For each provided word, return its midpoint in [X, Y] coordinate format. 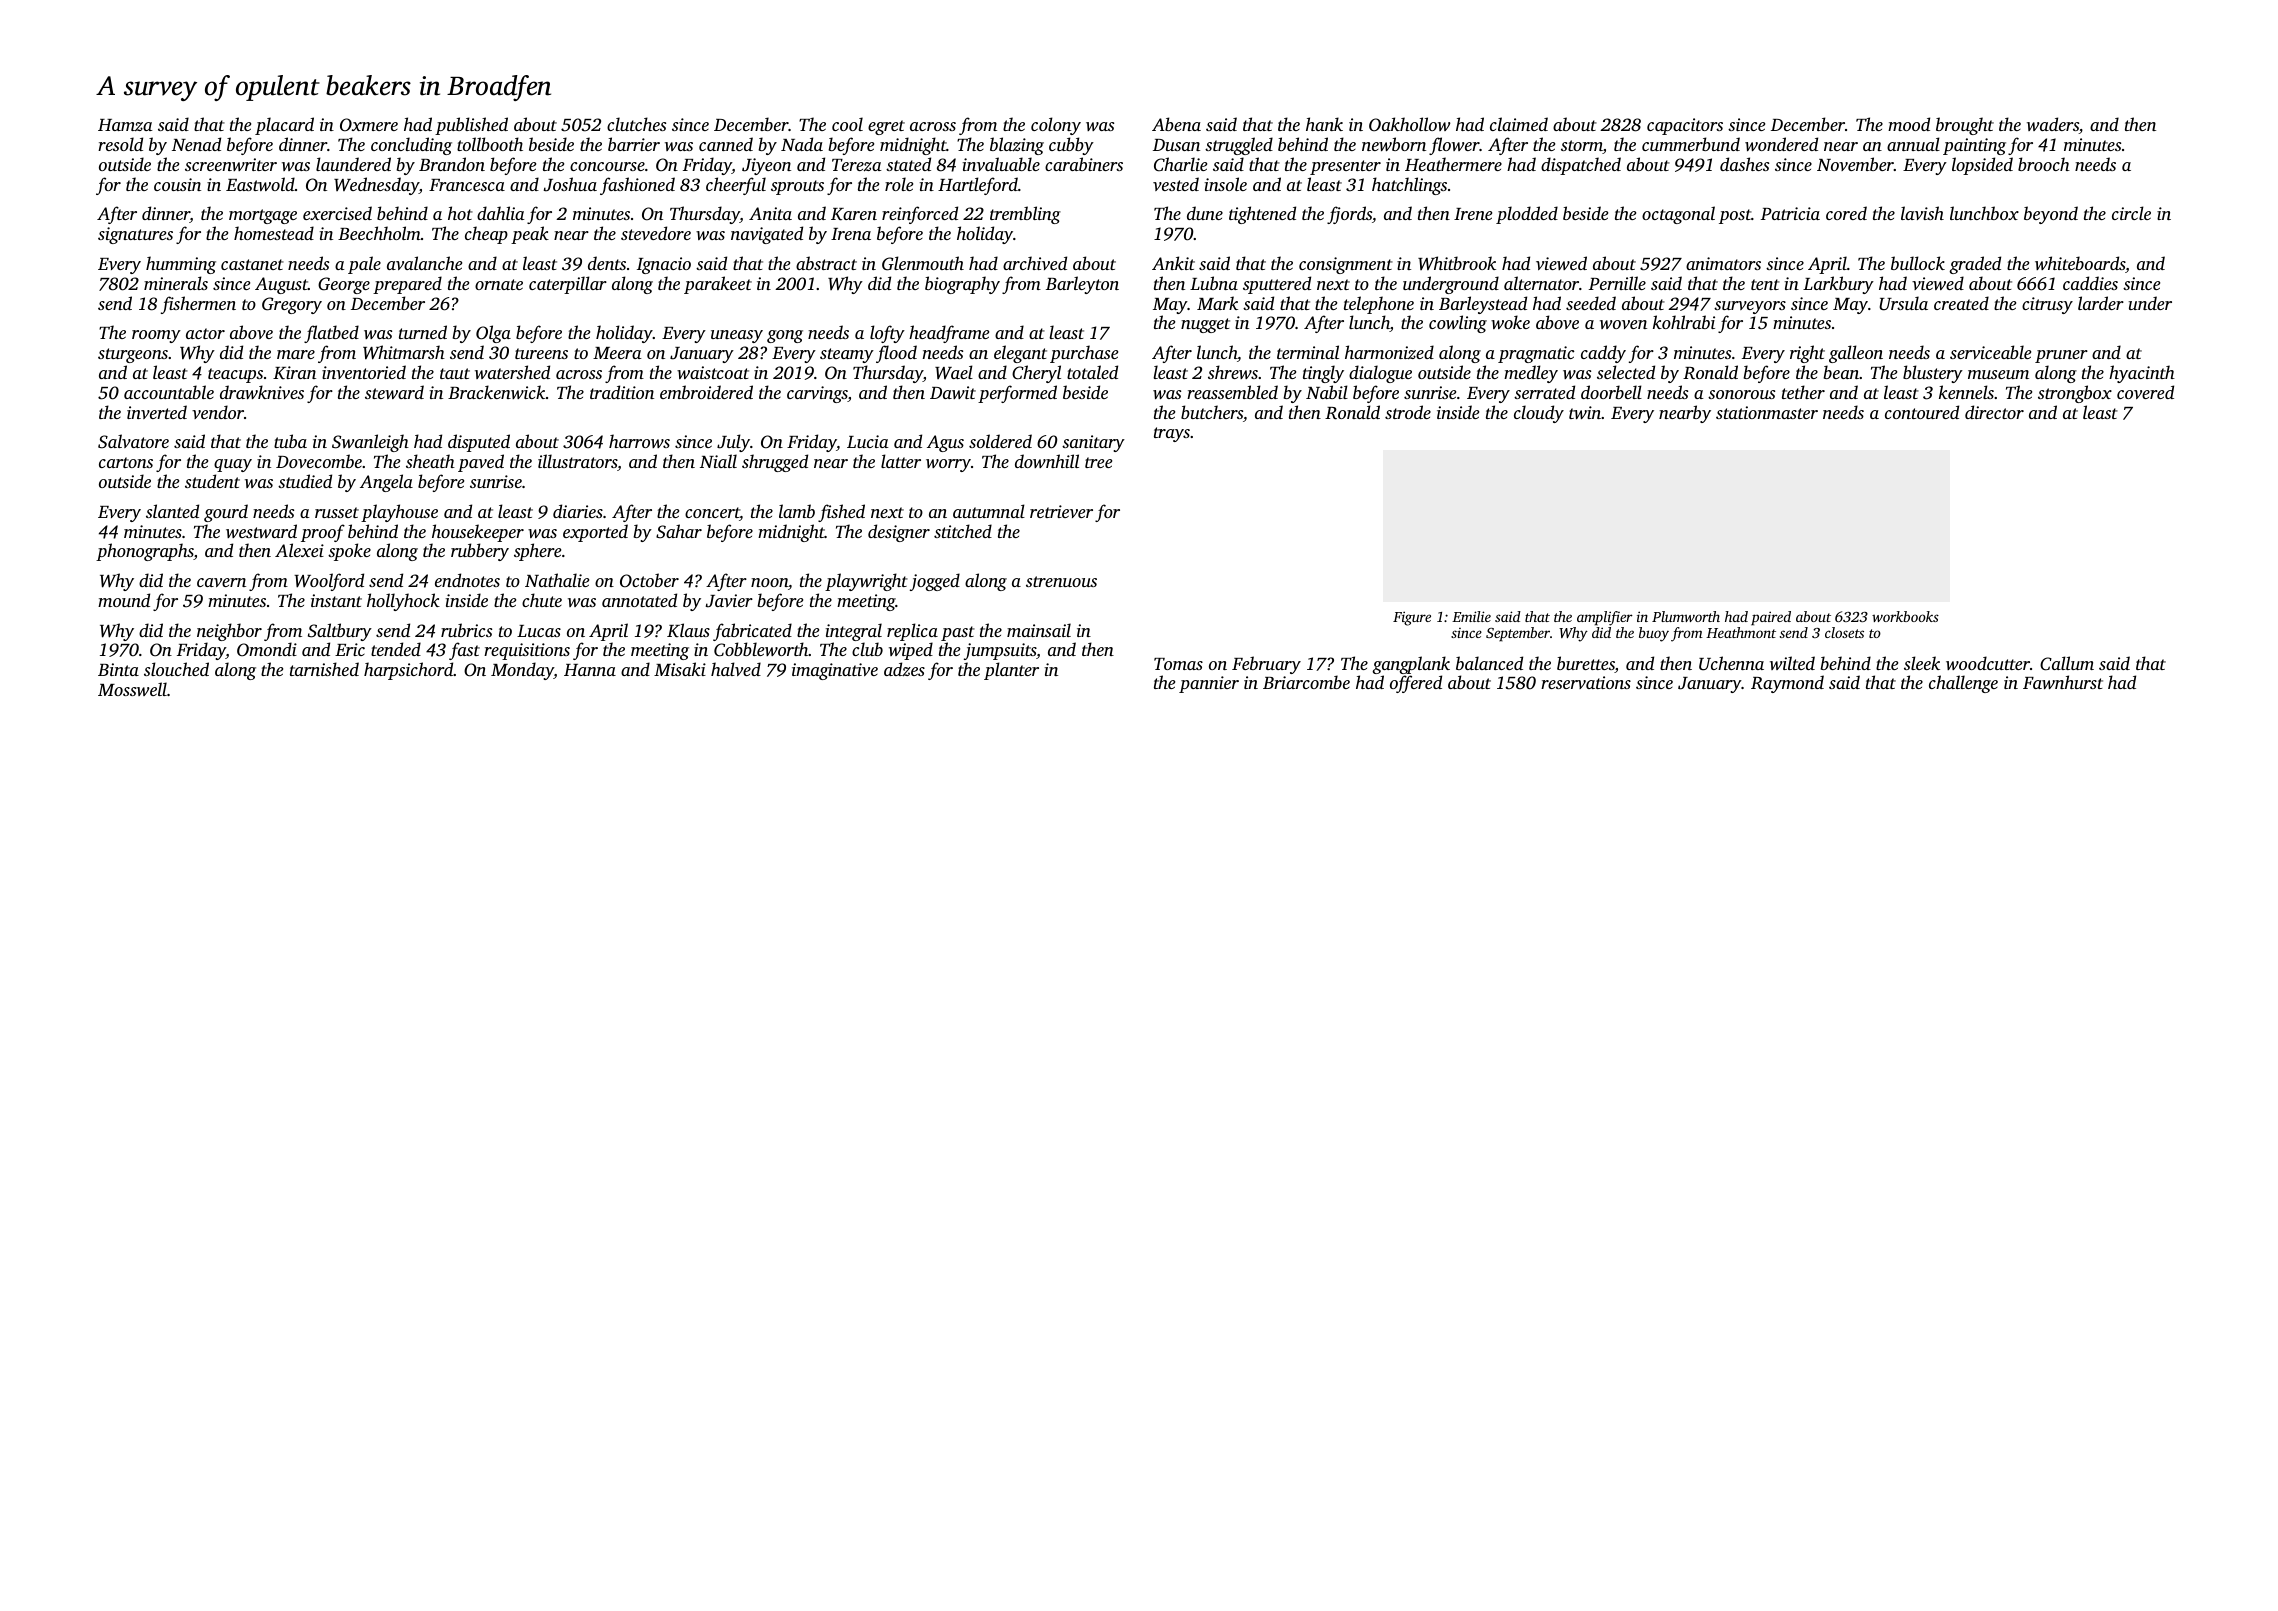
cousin [177, 184]
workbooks [1905, 616]
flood [896, 354]
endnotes [467, 580]
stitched [963, 531]
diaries [578, 511]
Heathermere [1453, 164]
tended [396, 649]
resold [120, 144]
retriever [1061, 511]
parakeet [718, 285]
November [1855, 164]
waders [2053, 125]
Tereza [857, 165]
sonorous [1741, 394]
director [1994, 412]
